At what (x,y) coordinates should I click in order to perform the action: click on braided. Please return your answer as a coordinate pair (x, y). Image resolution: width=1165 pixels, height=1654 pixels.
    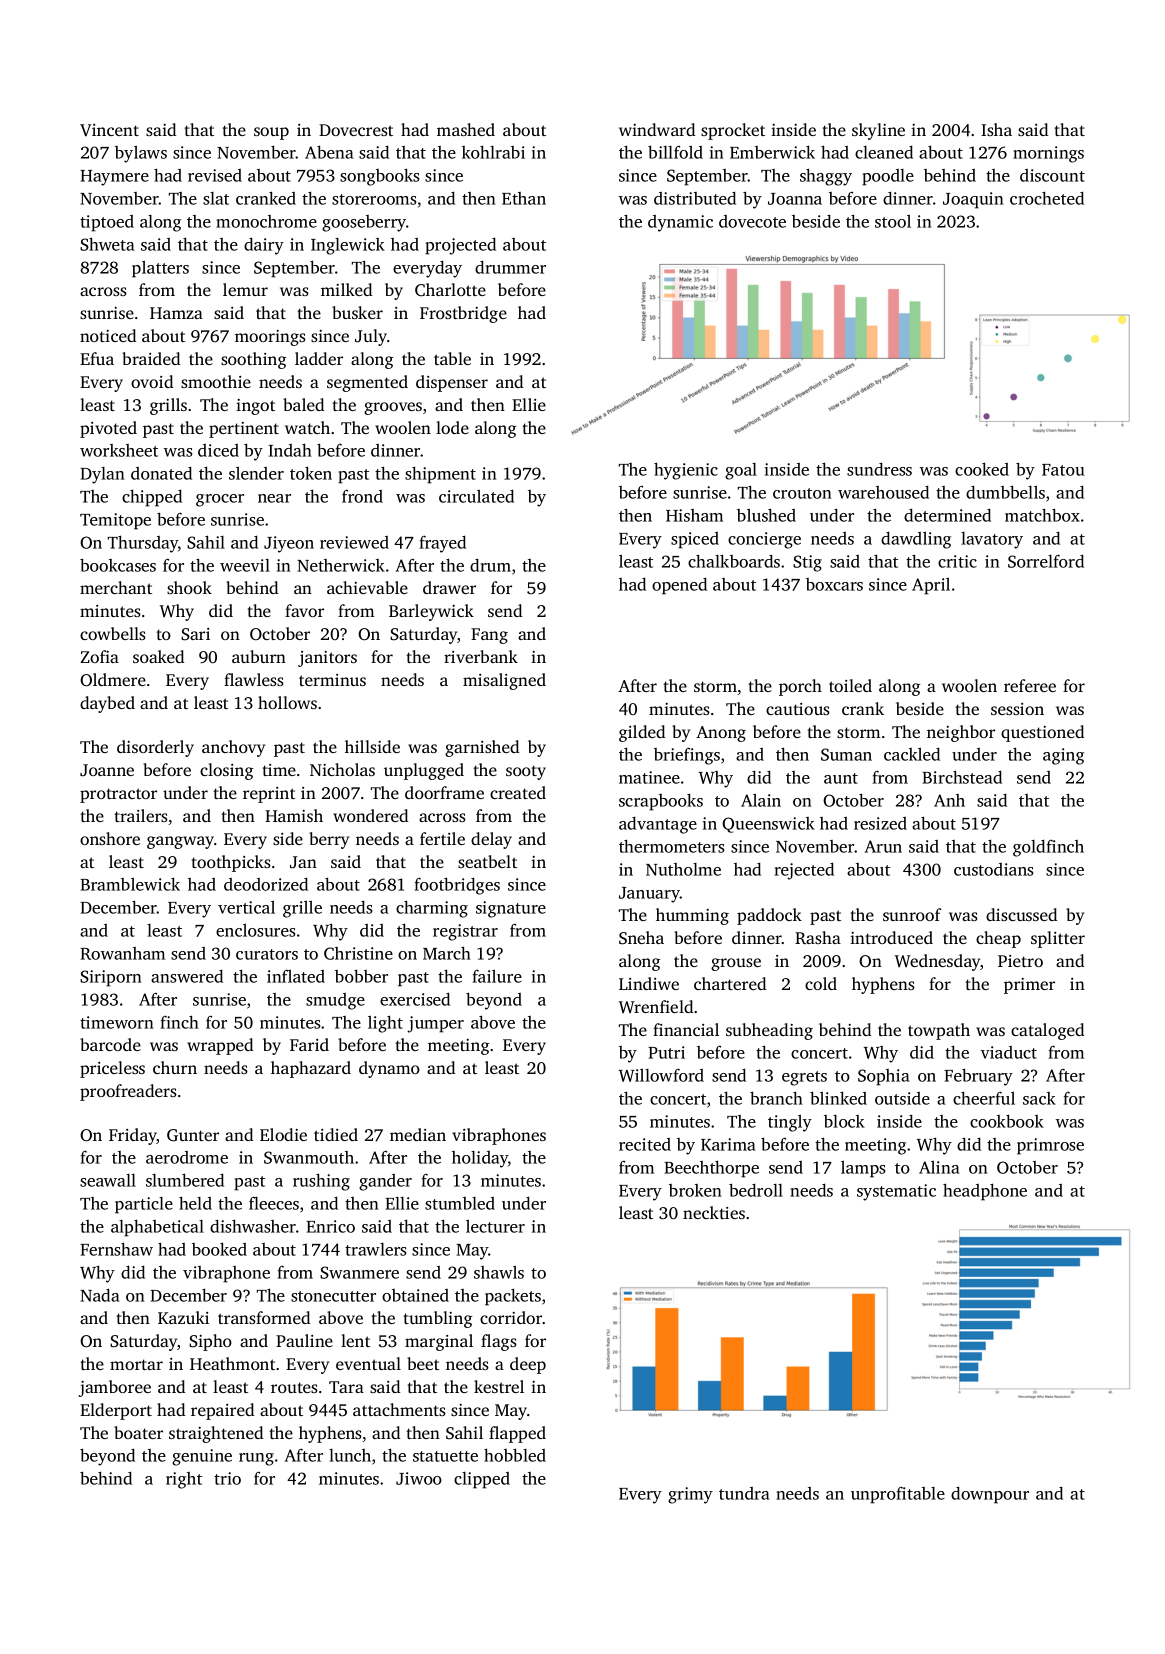
    Looking at the image, I should click on (151, 358).
